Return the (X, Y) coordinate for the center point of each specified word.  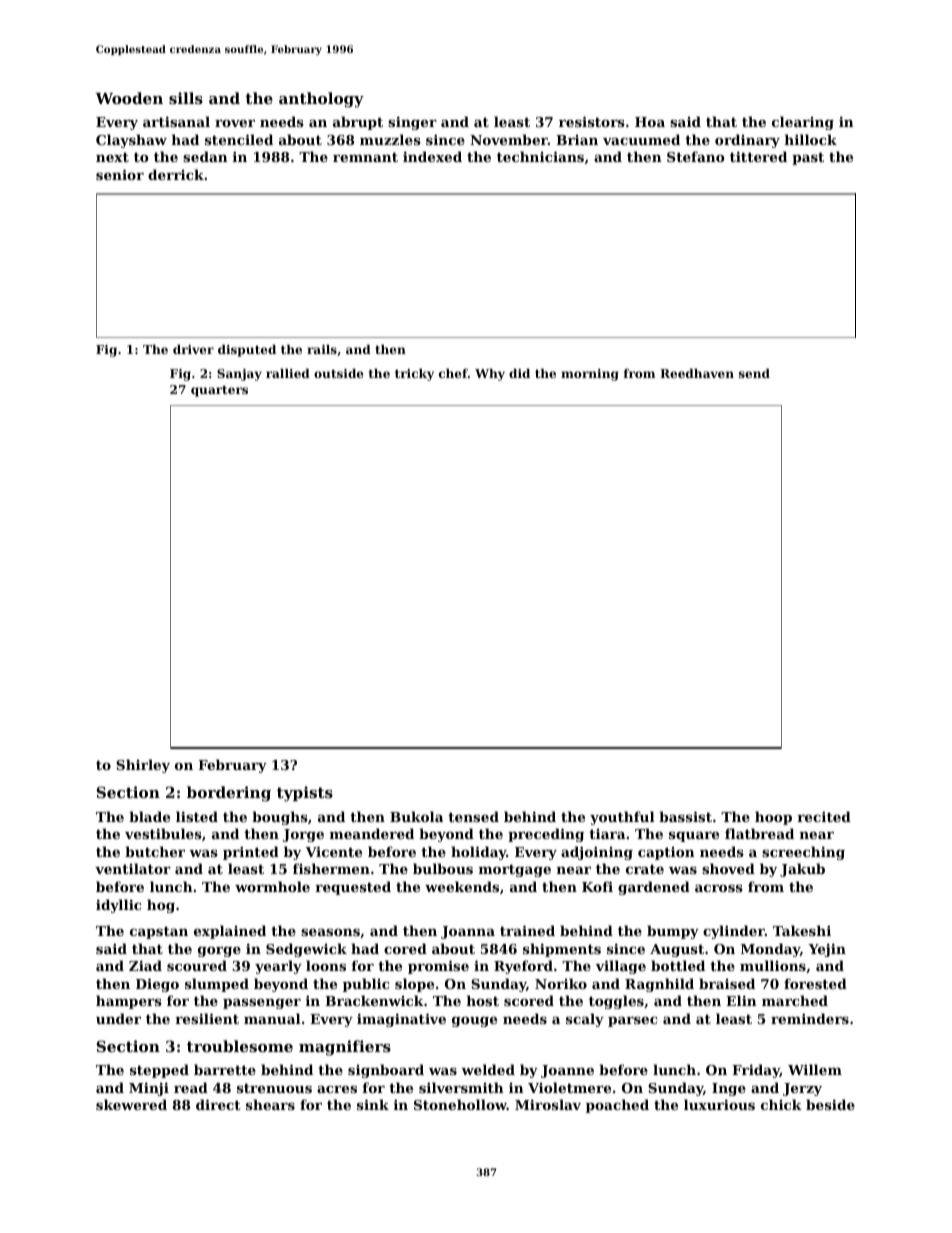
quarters (219, 391)
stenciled (239, 139)
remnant (365, 157)
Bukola (416, 816)
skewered (131, 1104)
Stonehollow (460, 1104)
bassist (685, 816)
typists (305, 794)
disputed (247, 351)
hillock (811, 139)
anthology (321, 100)
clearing (803, 123)
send (754, 373)
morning (590, 375)
